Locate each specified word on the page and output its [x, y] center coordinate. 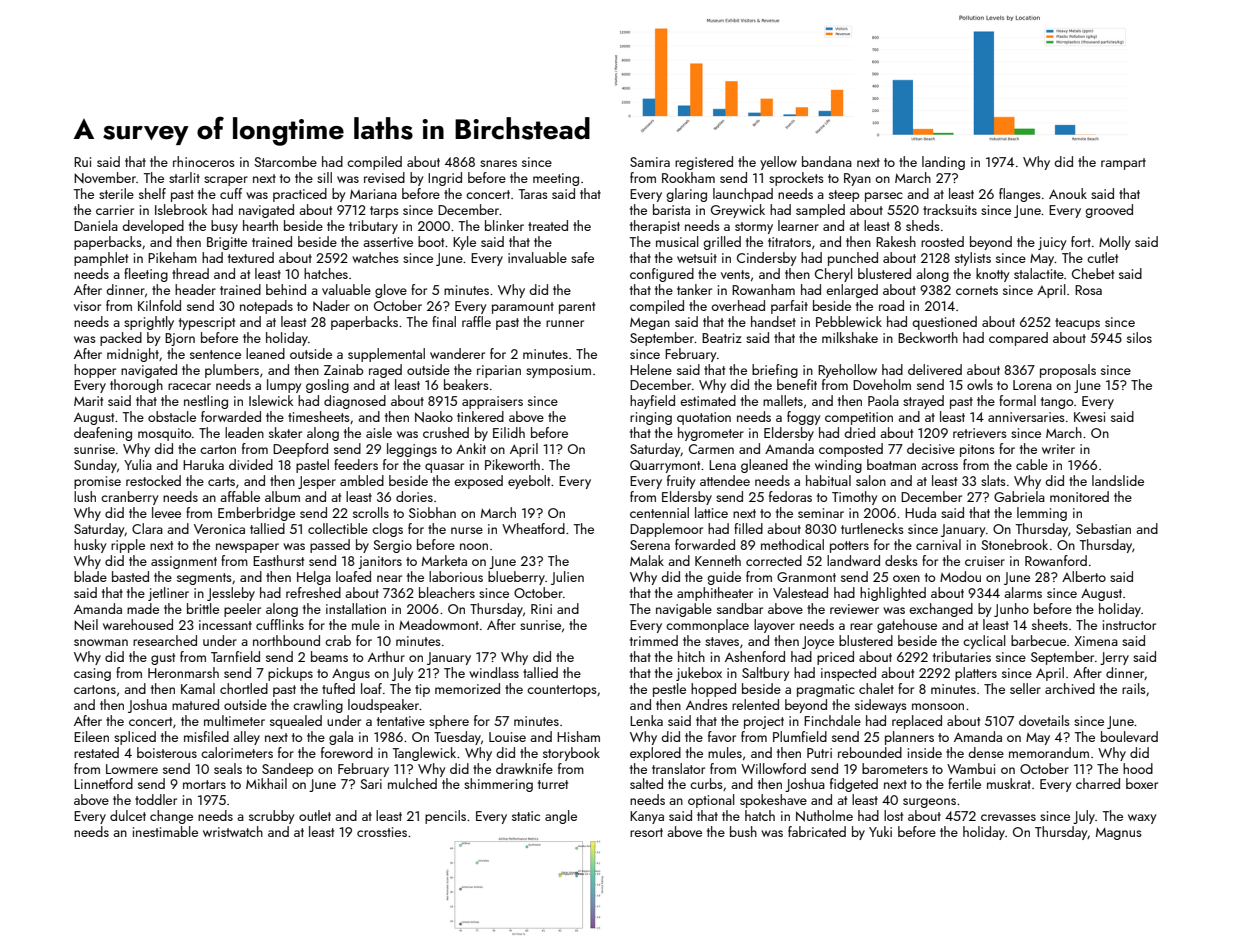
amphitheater [715, 594]
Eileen [91, 736]
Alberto [1084, 576]
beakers [466, 384]
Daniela [96, 225]
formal [1017, 400]
